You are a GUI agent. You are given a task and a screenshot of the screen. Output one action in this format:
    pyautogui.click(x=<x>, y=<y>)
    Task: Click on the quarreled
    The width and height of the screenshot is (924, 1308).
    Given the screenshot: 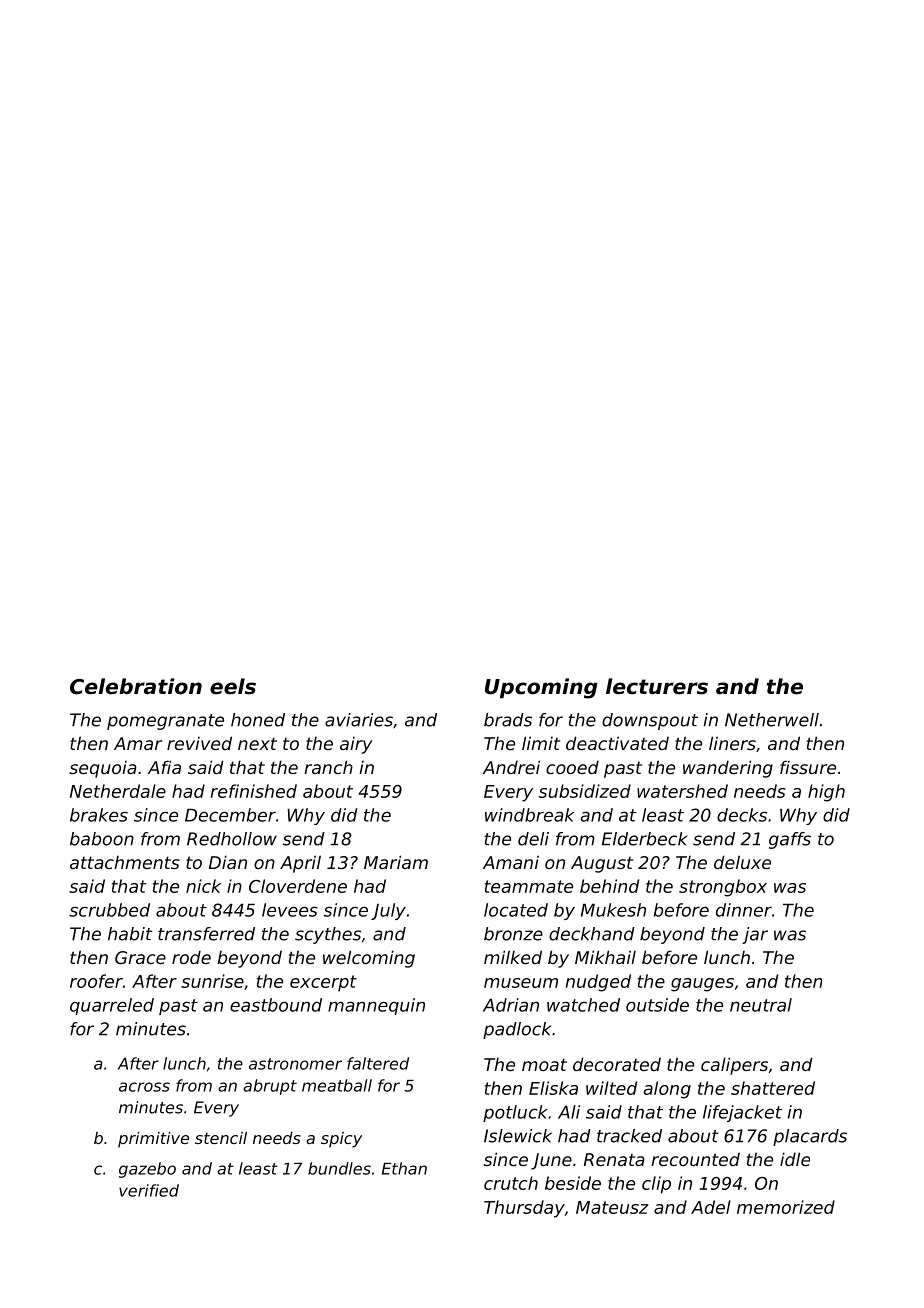 What is the action you would take?
    pyautogui.click(x=112, y=1006)
